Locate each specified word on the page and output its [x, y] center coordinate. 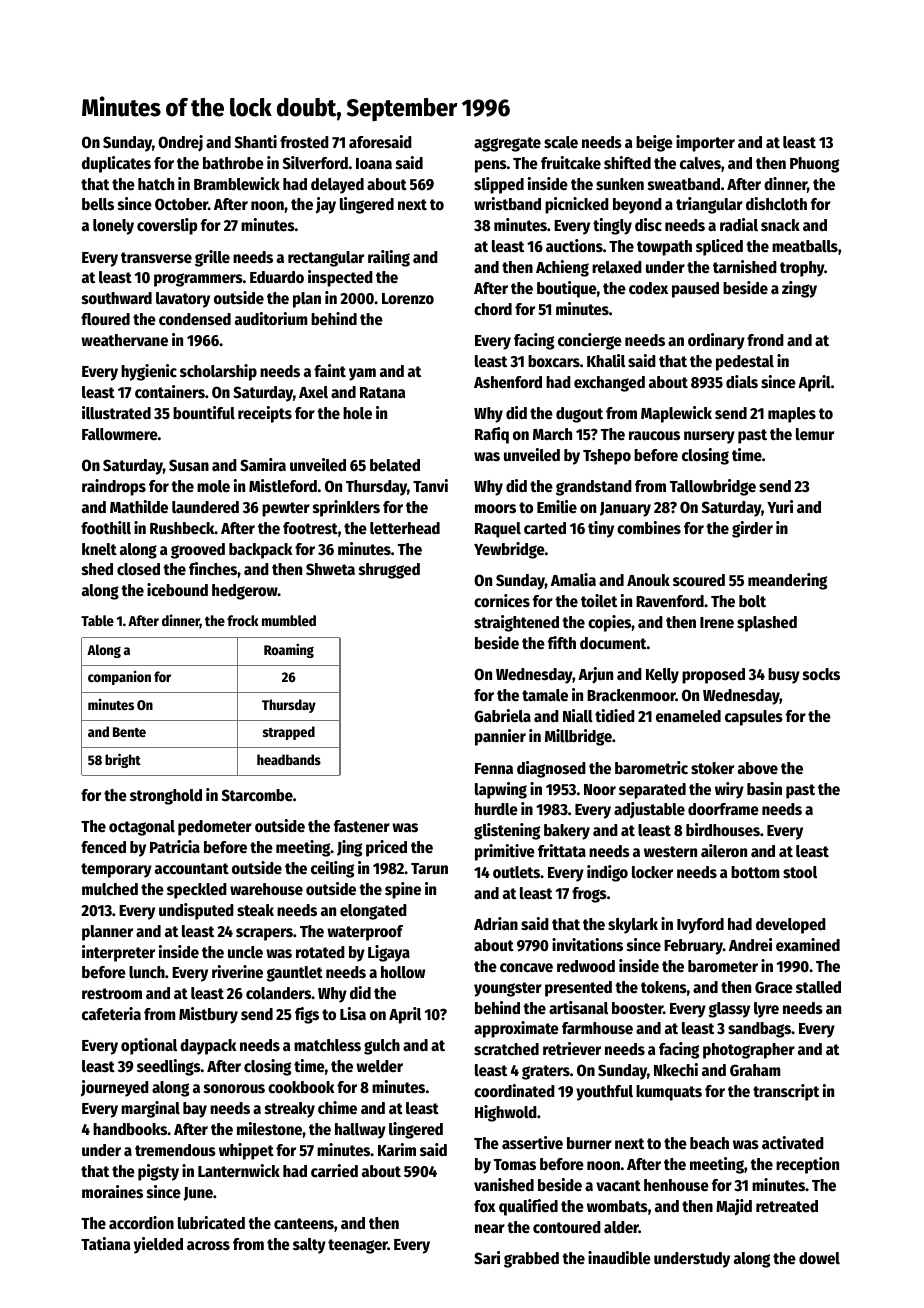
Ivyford [700, 926]
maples [792, 415]
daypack [208, 1047]
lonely [113, 227]
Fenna [494, 769]
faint [330, 370]
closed [138, 569]
